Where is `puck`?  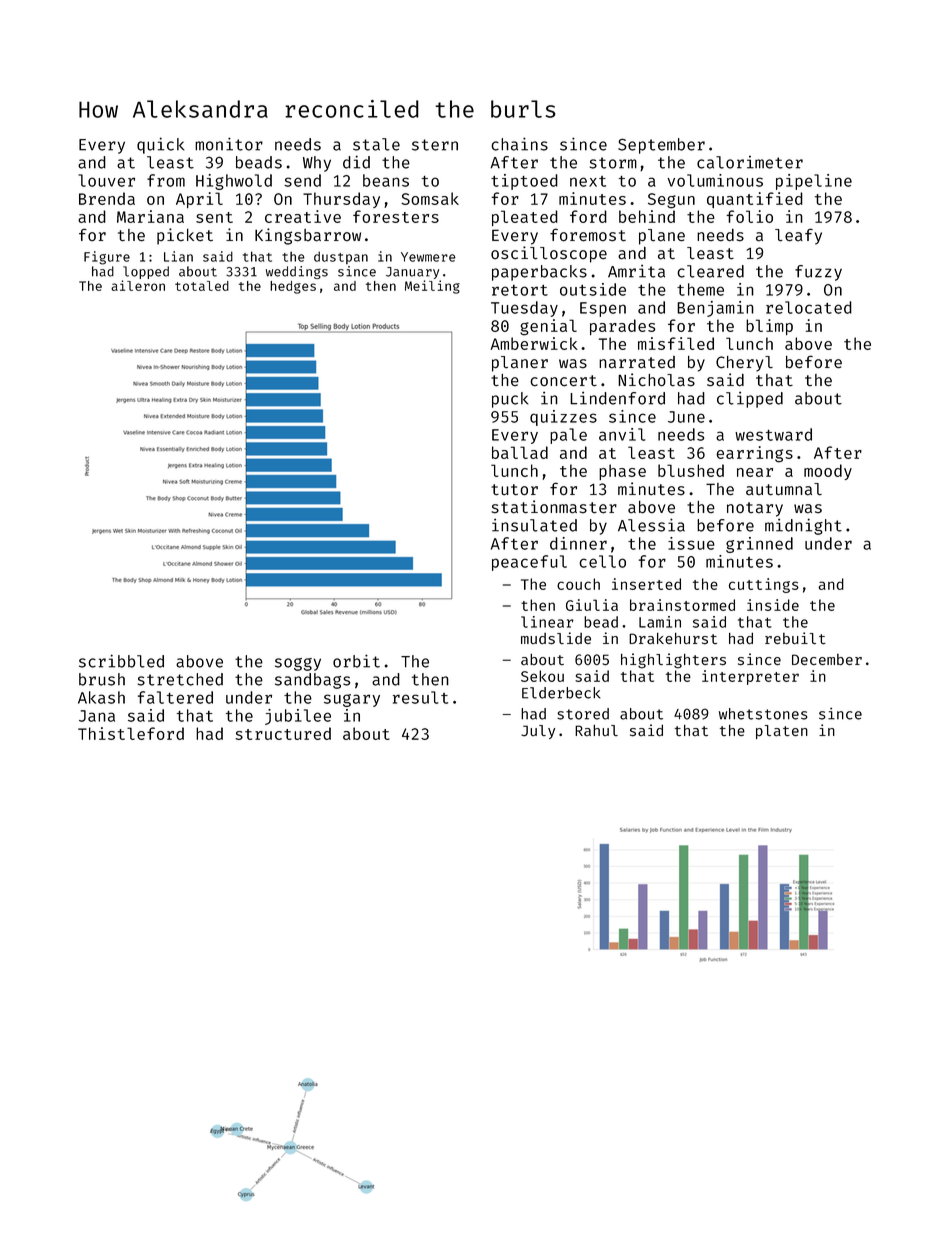 puck is located at coordinates (510, 400).
